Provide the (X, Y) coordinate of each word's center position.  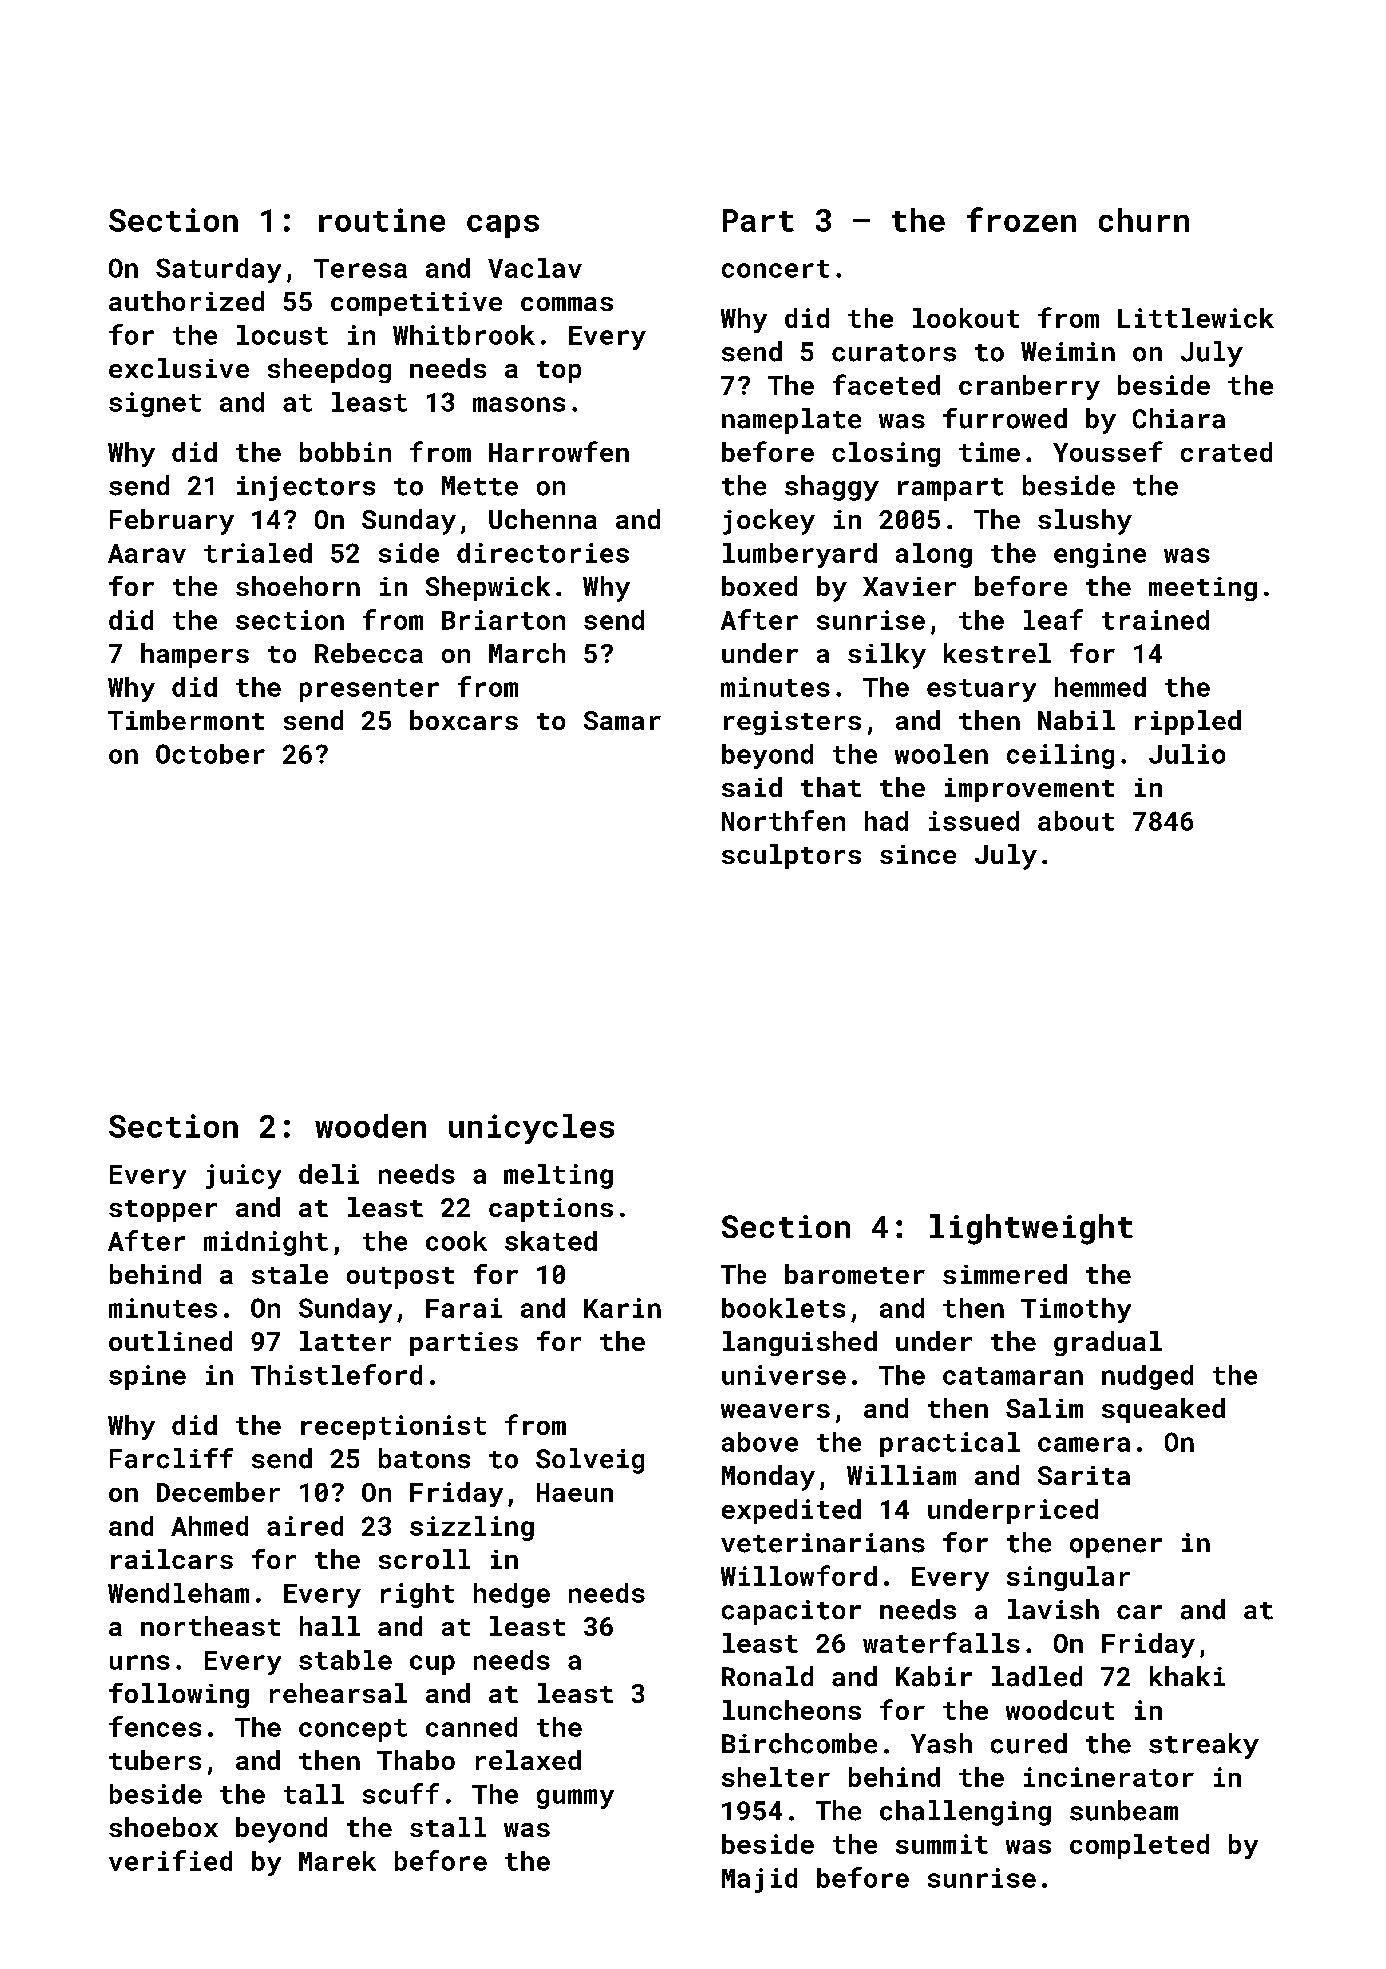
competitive (416, 304)
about (1076, 821)
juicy (243, 1176)
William (901, 1475)
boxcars (464, 720)
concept (353, 1730)
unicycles (531, 1129)
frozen (1021, 219)
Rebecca (369, 653)
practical (950, 1444)
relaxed (528, 1760)
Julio (1187, 754)
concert (775, 269)
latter (345, 1341)
